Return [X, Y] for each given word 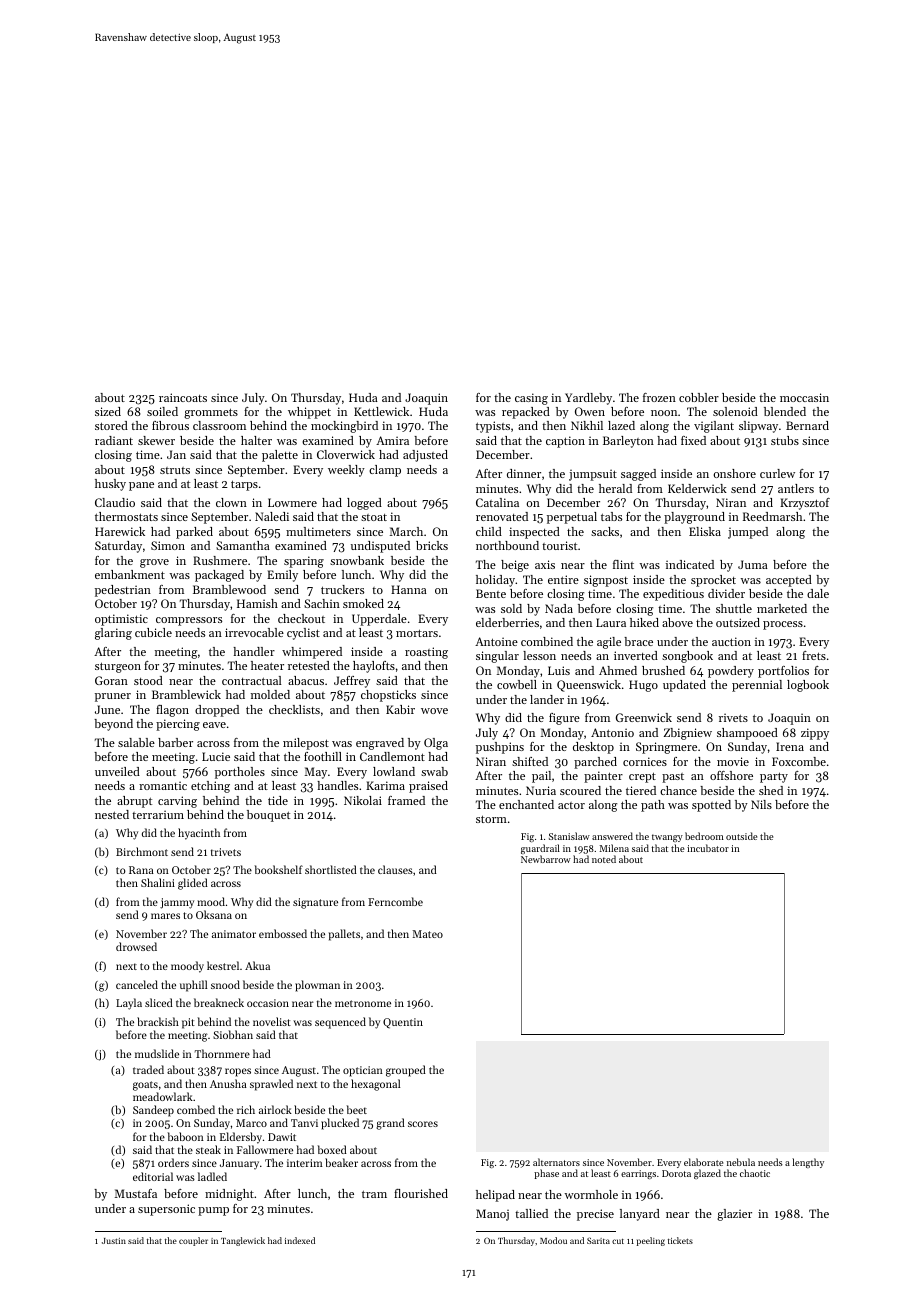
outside [741, 836]
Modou [553, 1240]
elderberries [507, 622]
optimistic [121, 620]
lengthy [808, 1163]
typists [493, 427]
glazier [734, 1215]
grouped [406, 1071]
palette [280, 456]
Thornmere [222, 1053]
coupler [193, 1241]
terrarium [158, 814]
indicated [690, 564]
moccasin [804, 397]
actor [571, 805]
